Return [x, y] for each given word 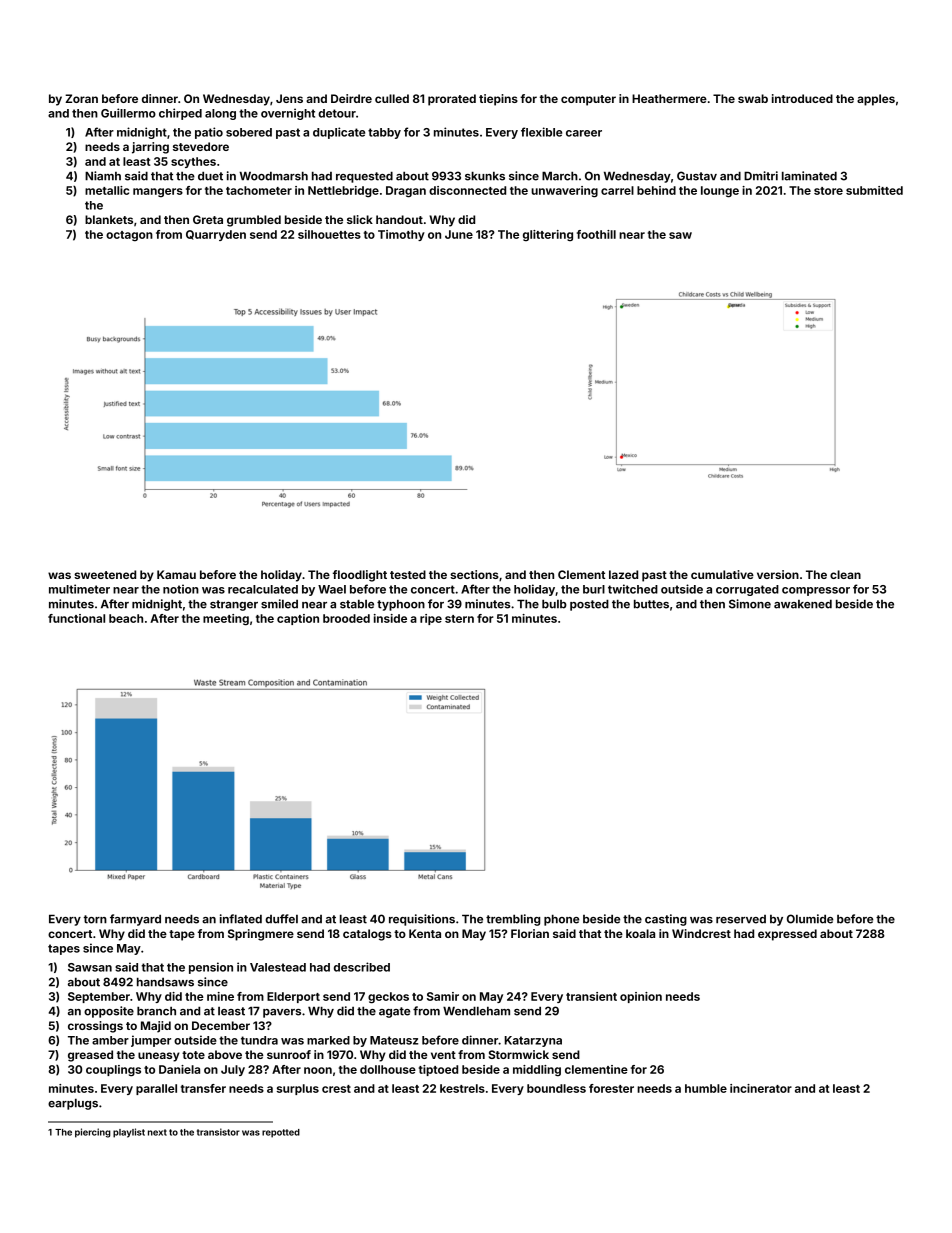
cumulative [722, 574]
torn [95, 919]
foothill [596, 234]
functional [76, 618]
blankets [109, 219]
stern [459, 619]
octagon [129, 236]
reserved [741, 919]
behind [656, 190]
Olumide [810, 919]
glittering [548, 235]
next [157, 1132]
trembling [513, 920]
